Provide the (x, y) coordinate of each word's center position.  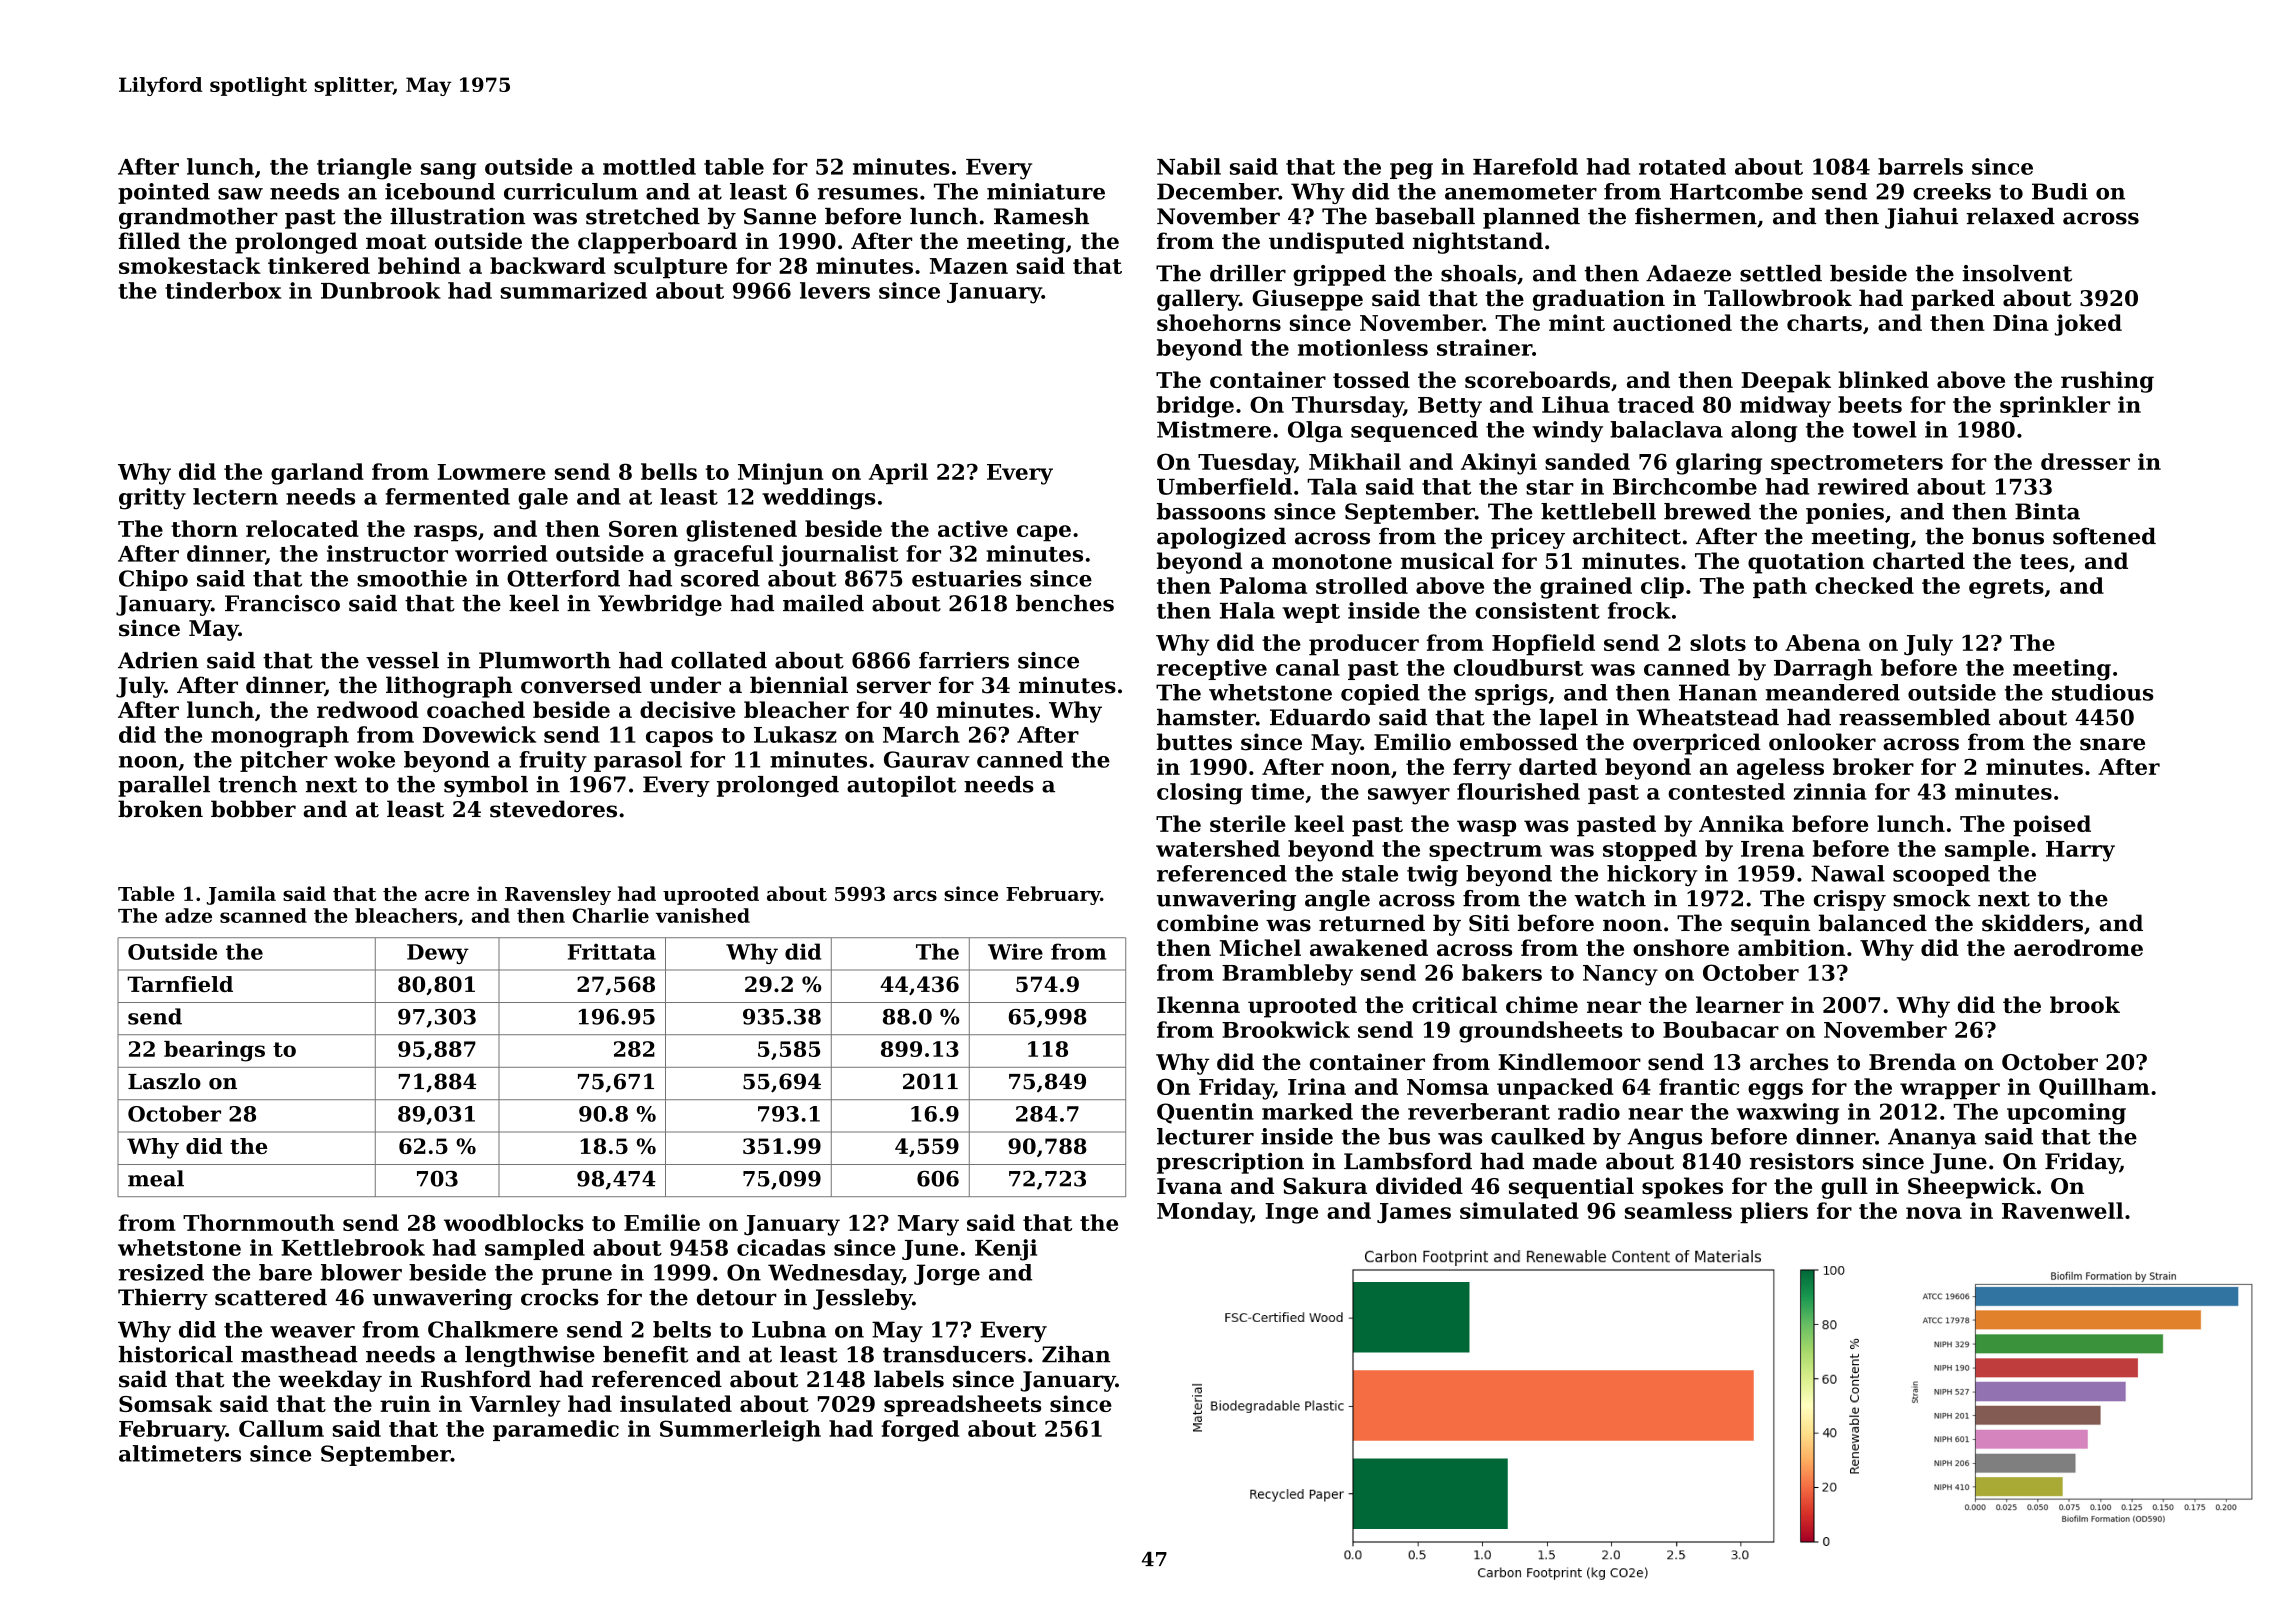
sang (448, 171)
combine (1207, 923)
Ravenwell (2062, 1210)
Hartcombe (1736, 191)
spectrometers (1857, 464)
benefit (645, 1354)
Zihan (1076, 1354)
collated (719, 660)
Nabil (1189, 166)
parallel (164, 786)
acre (447, 895)
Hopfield (1543, 645)
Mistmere (1214, 429)
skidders (2032, 923)
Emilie (662, 1222)
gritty (152, 499)
